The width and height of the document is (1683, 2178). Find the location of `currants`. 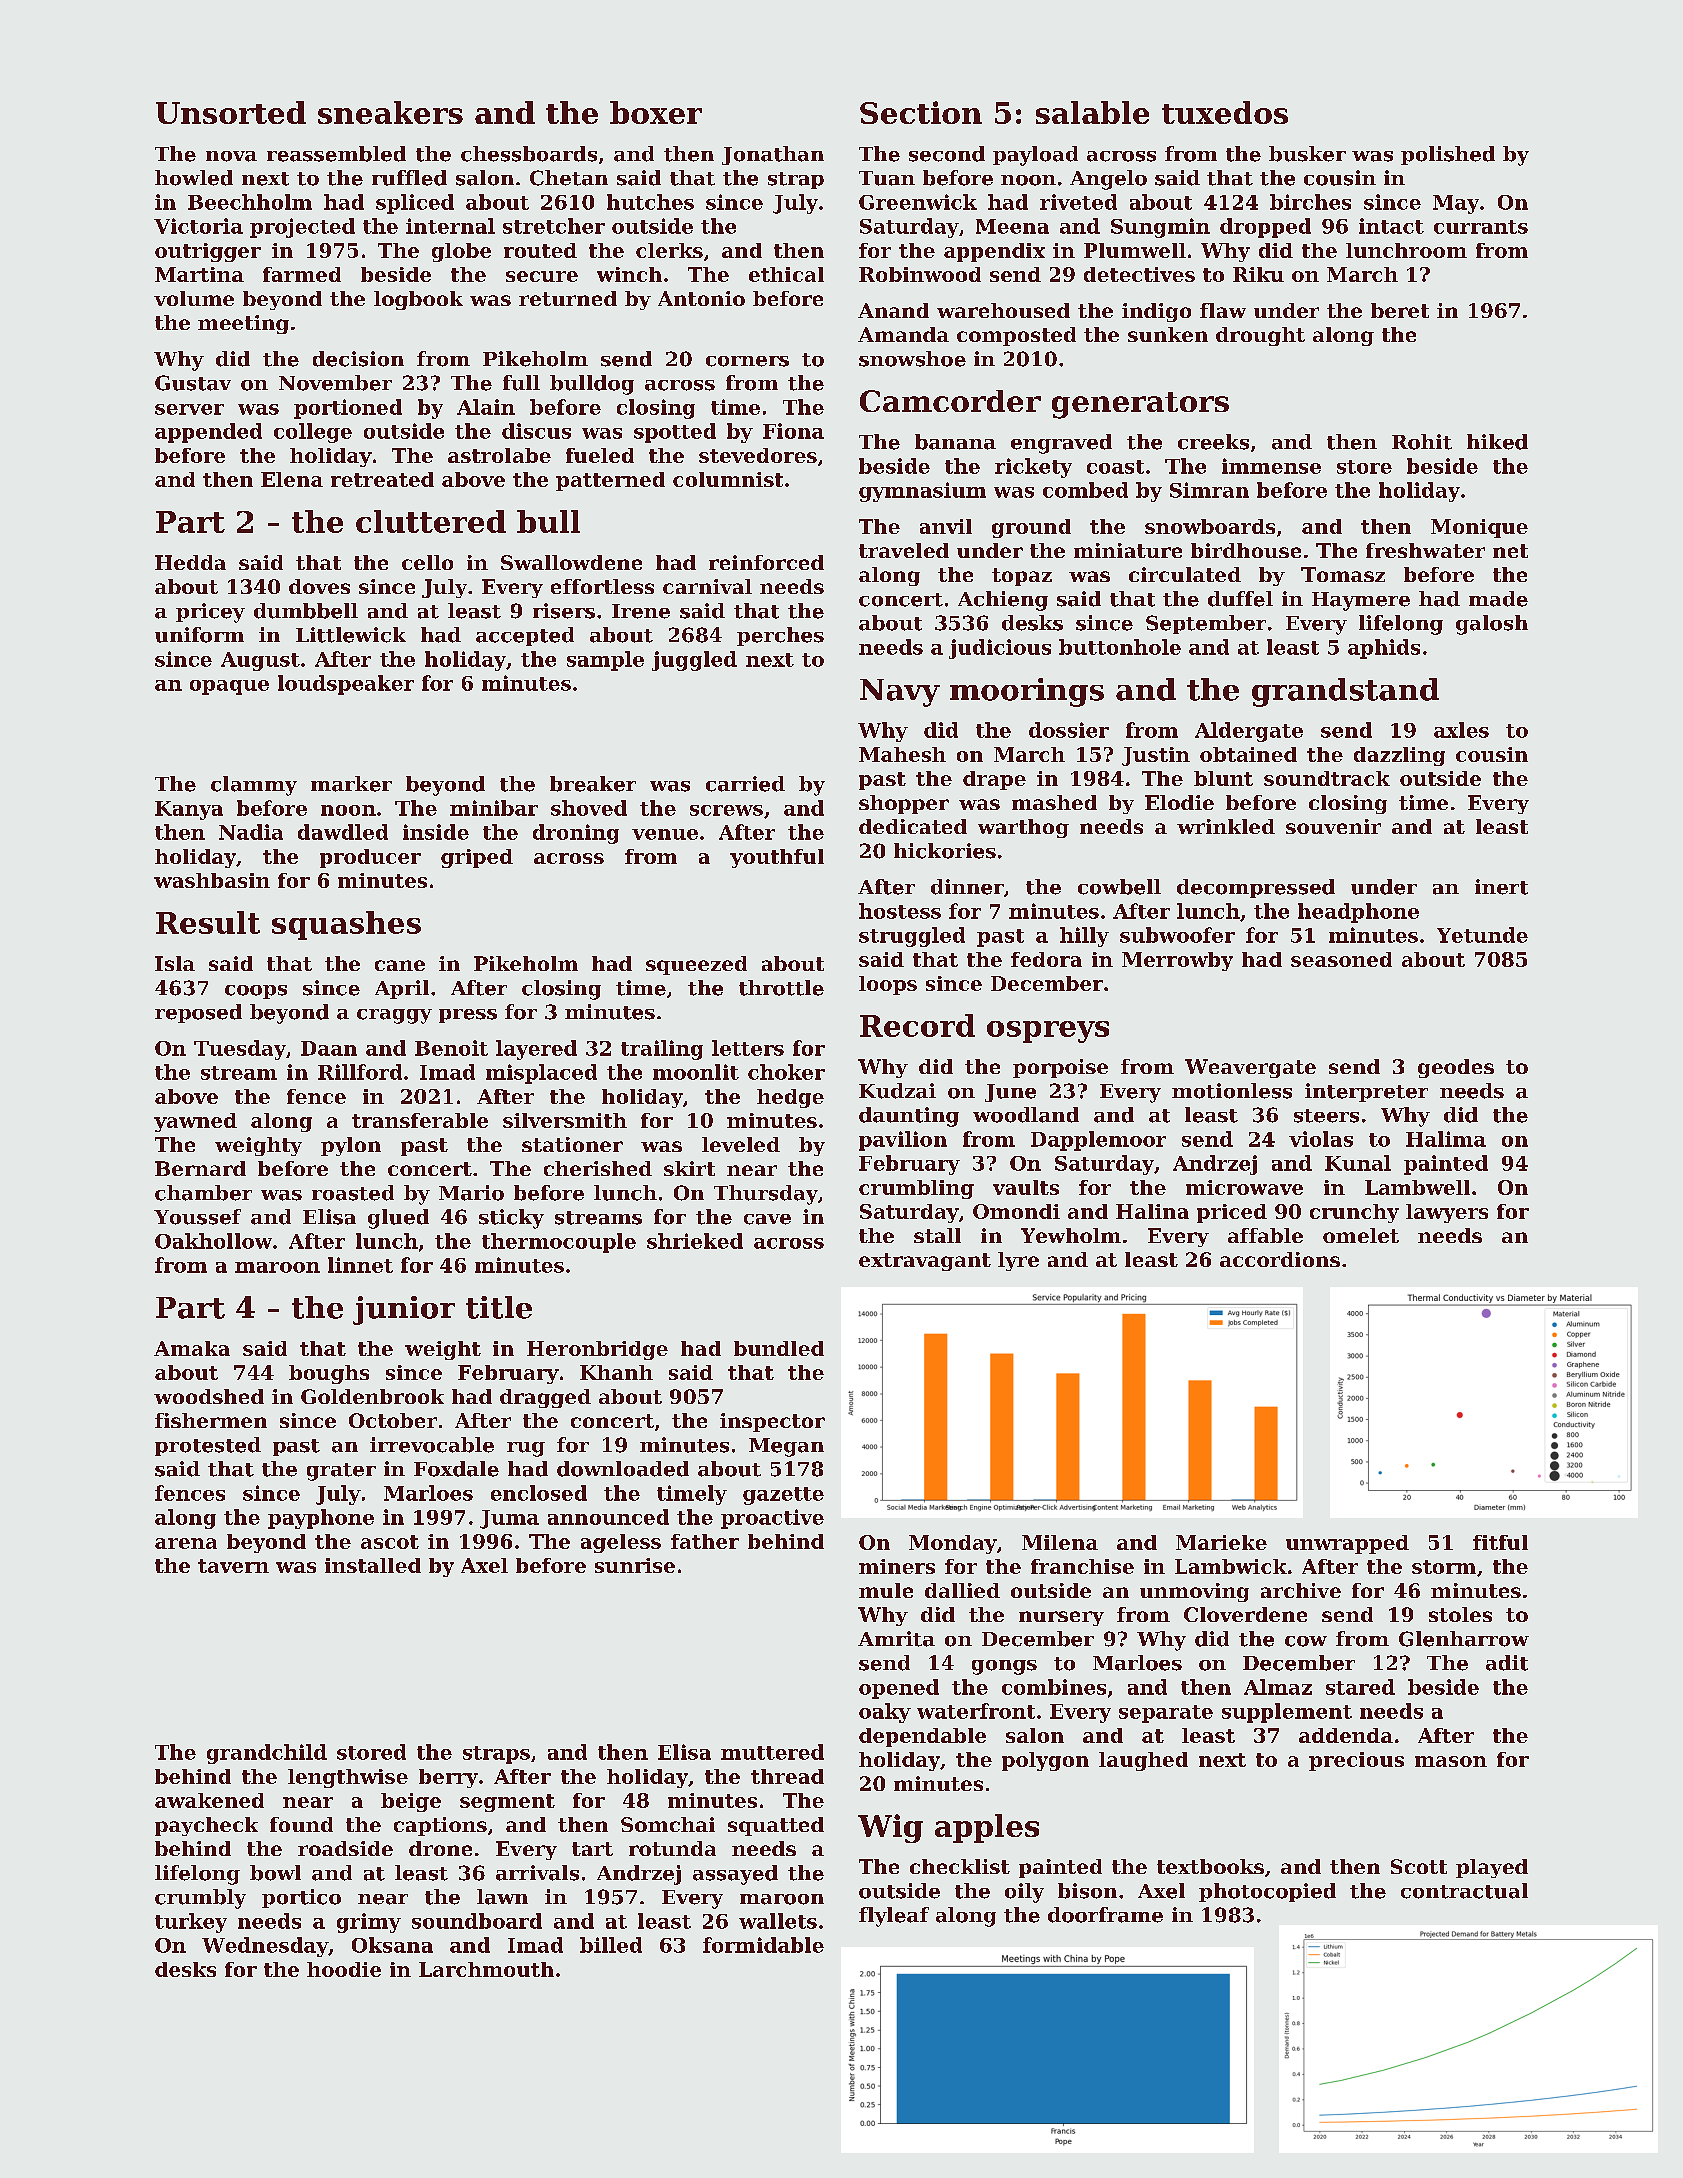

currants is located at coordinates (1481, 227).
